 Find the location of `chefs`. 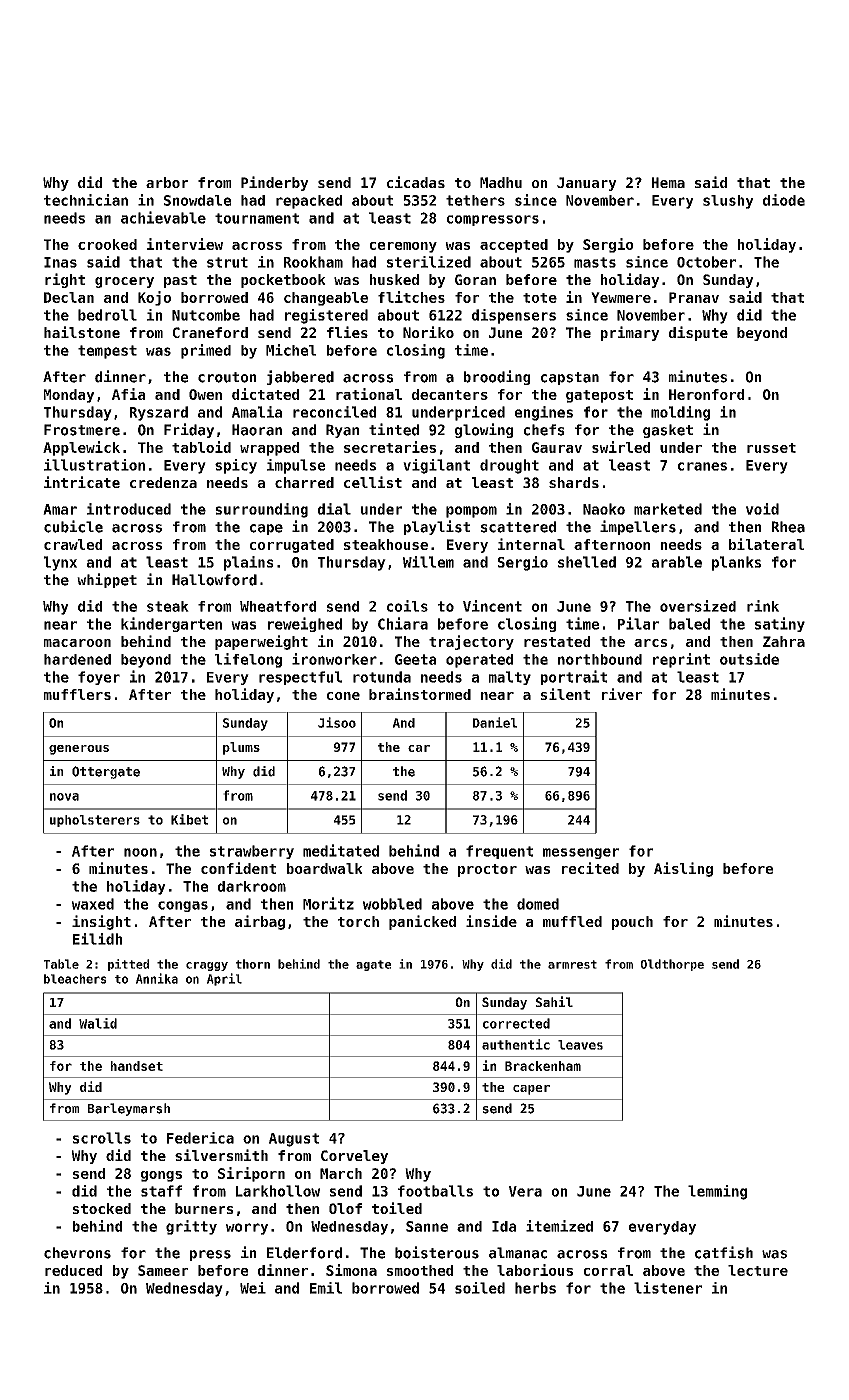

chefs is located at coordinates (544, 430).
